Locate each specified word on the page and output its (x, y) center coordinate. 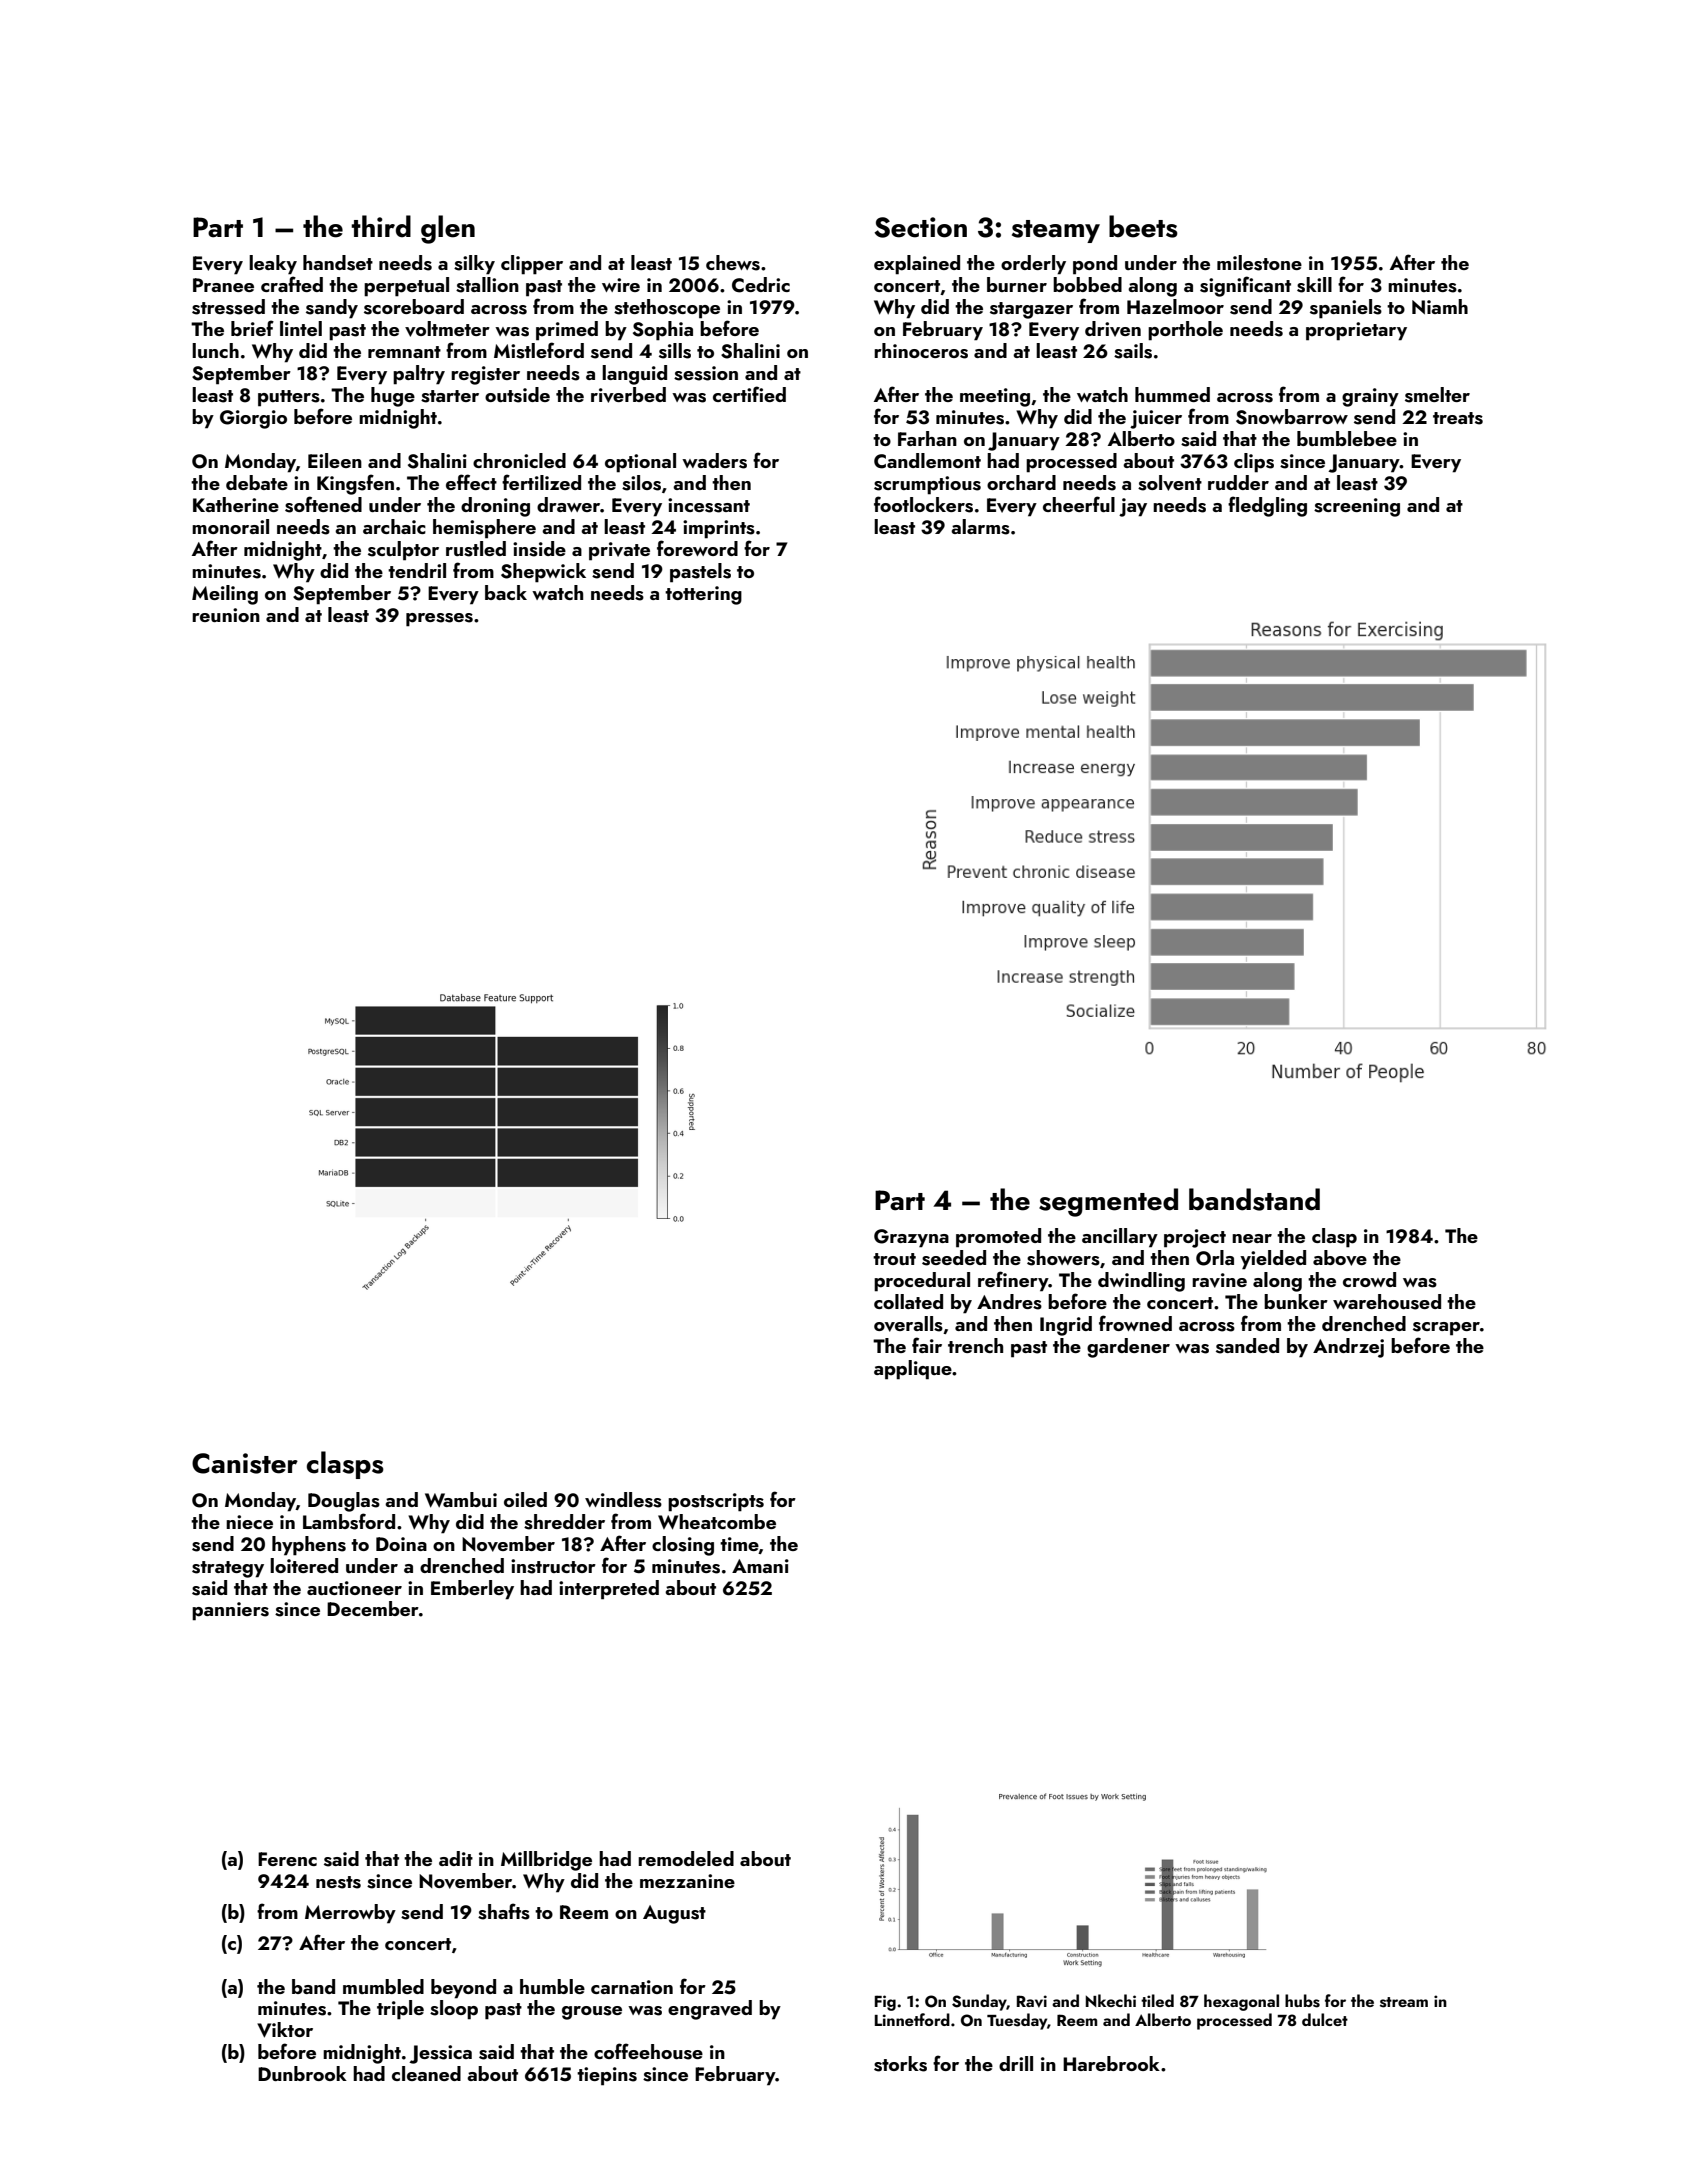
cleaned (426, 2073)
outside (517, 395)
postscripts (716, 1502)
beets (1143, 226)
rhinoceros (921, 351)
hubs (1302, 2001)
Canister (245, 1463)
